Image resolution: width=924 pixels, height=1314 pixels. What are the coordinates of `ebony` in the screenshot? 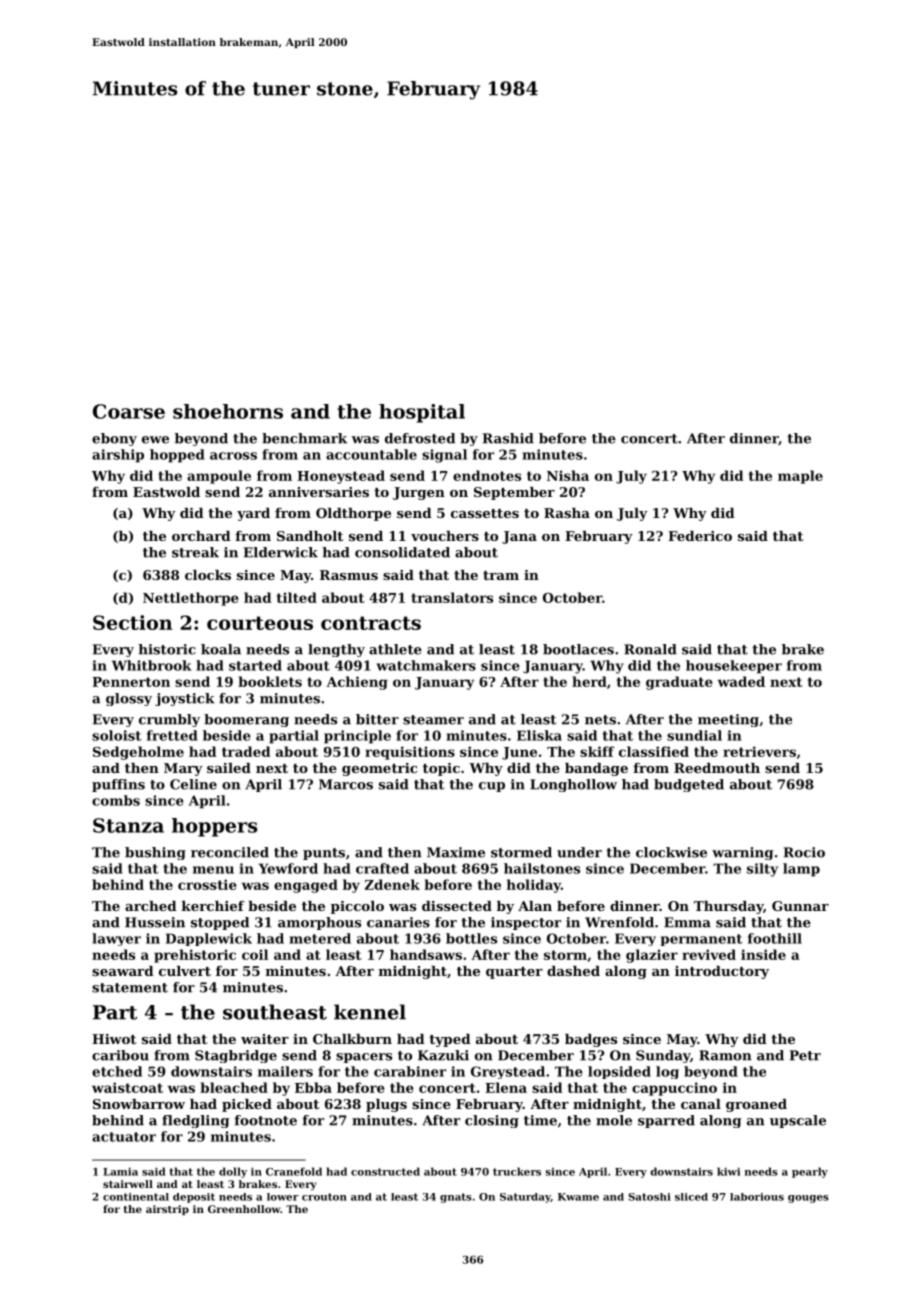 It's located at (114, 439).
